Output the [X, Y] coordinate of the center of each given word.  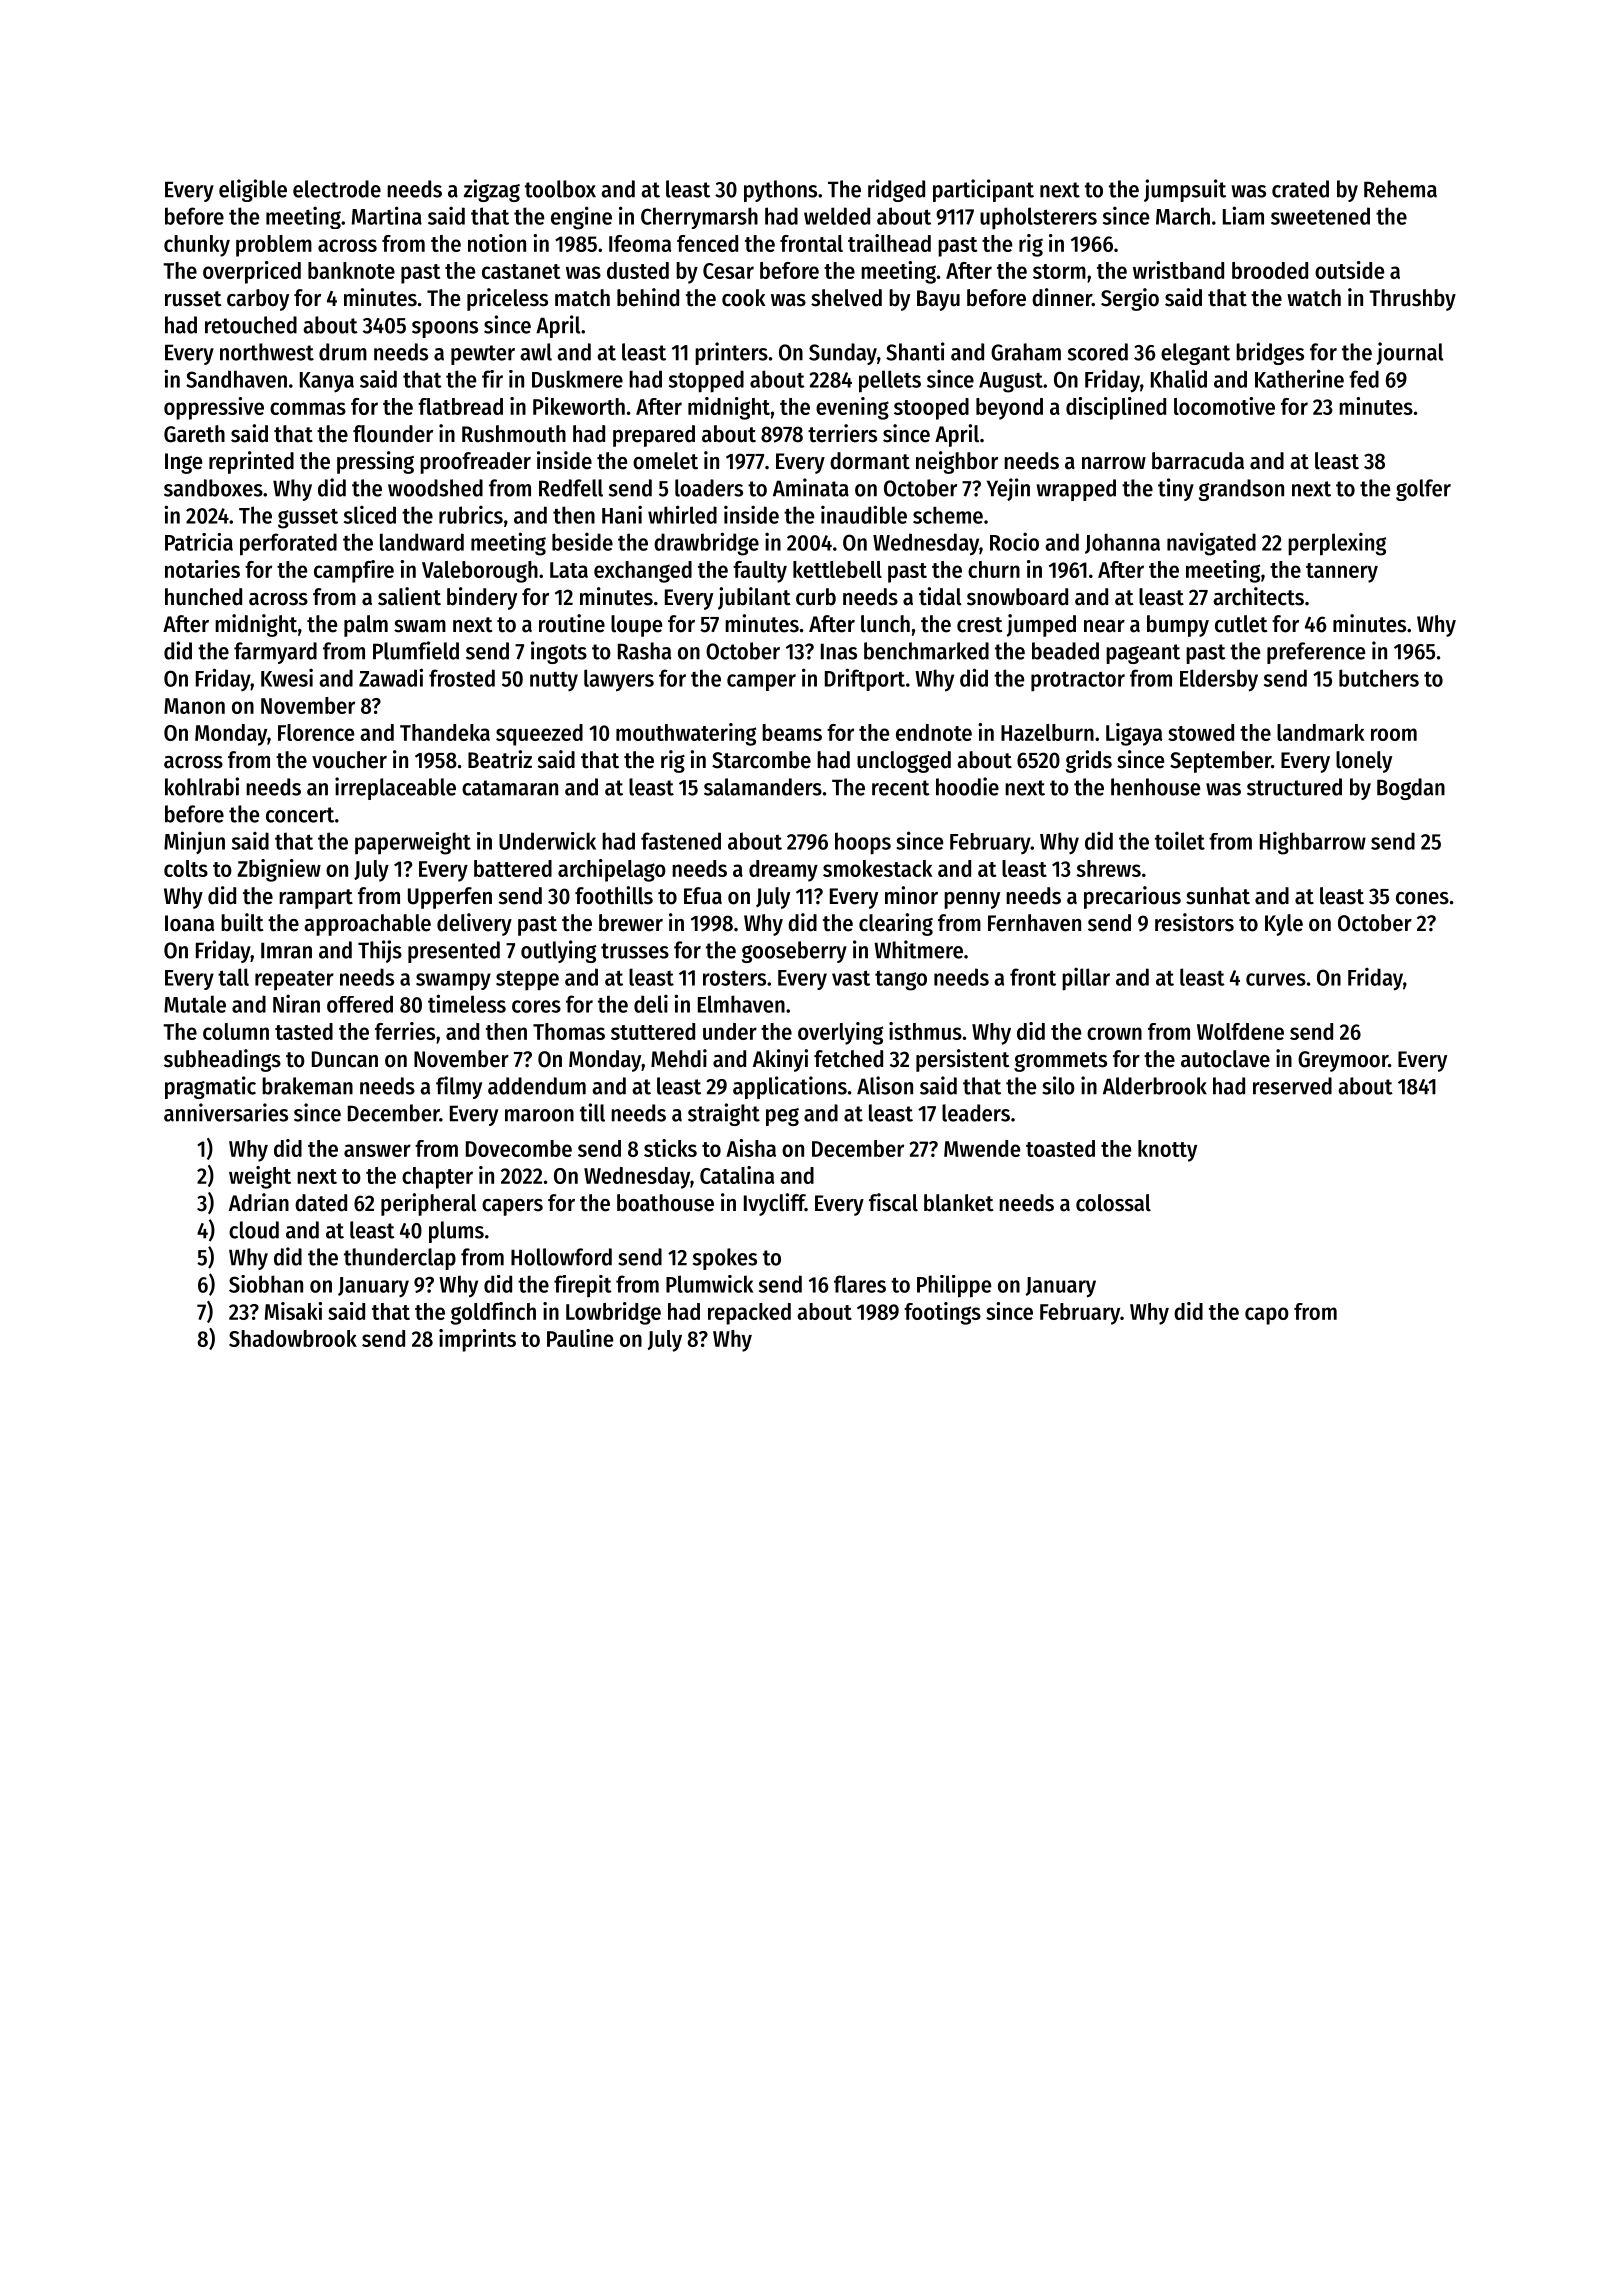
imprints [477, 1340]
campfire [354, 571]
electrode [337, 189]
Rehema [1400, 189]
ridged [896, 190]
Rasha [644, 651]
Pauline [580, 1338]
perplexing [1337, 544]
